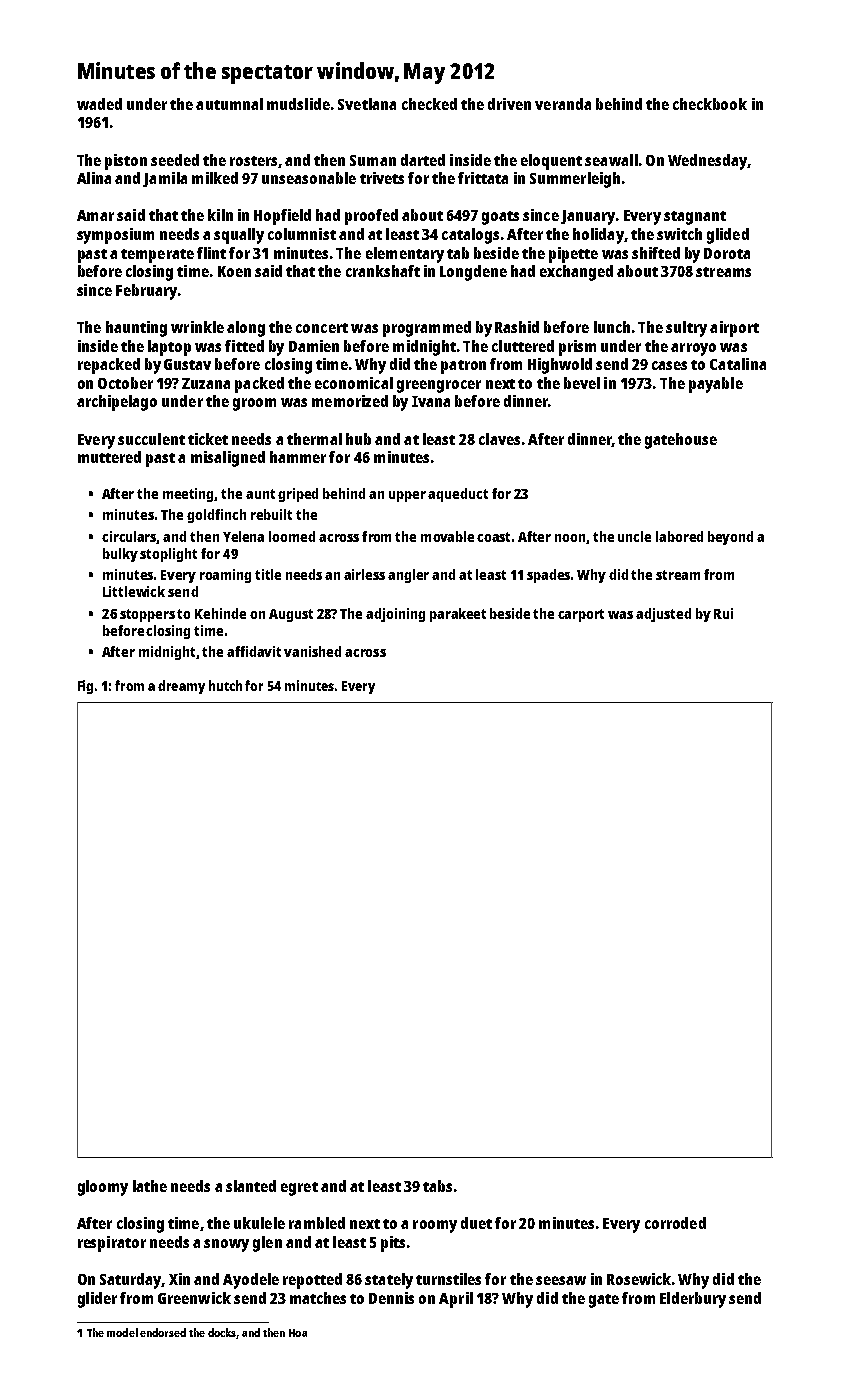  What do you see at coordinates (181, 687) in the screenshot?
I see `dreamy` at bounding box center [181, 687].
